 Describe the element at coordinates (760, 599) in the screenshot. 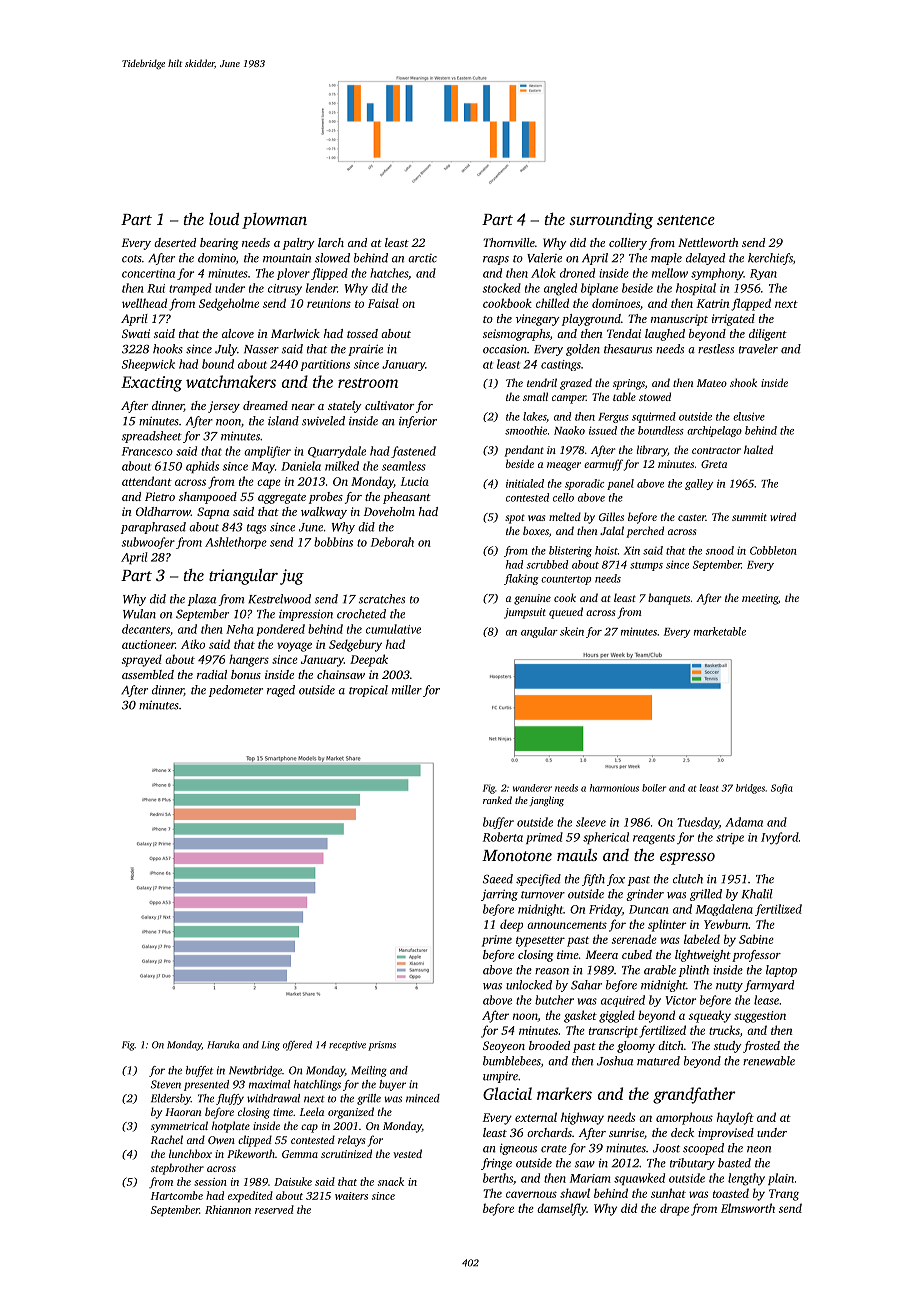

I see `meeting` at that location.
